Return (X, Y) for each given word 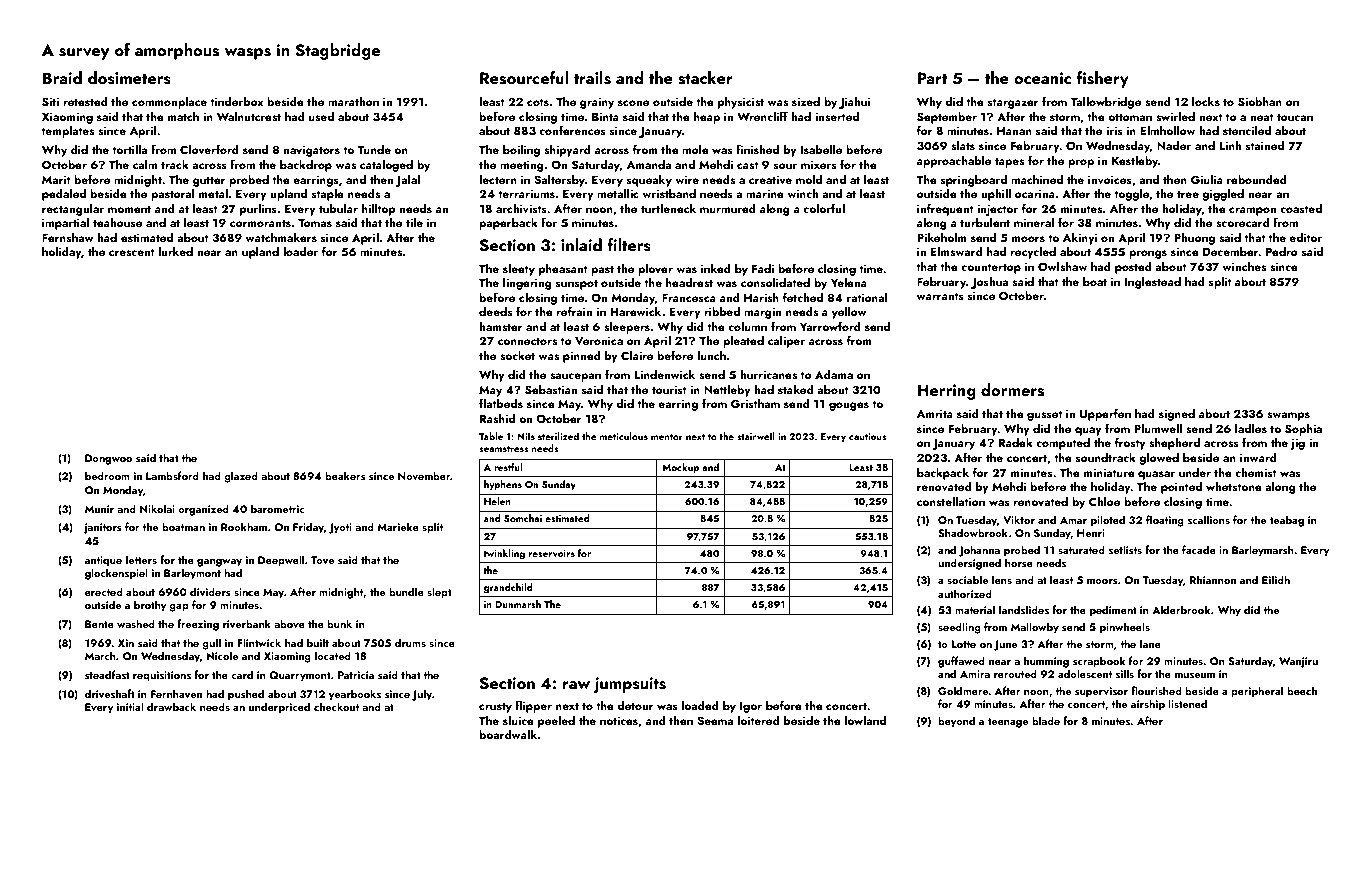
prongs (1148, 254)
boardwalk (508, 734)
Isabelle (821, 149)
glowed (1159, 459)
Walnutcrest (249, 116)
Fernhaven (176, 693)
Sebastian (551, 390)
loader (300, 251)
